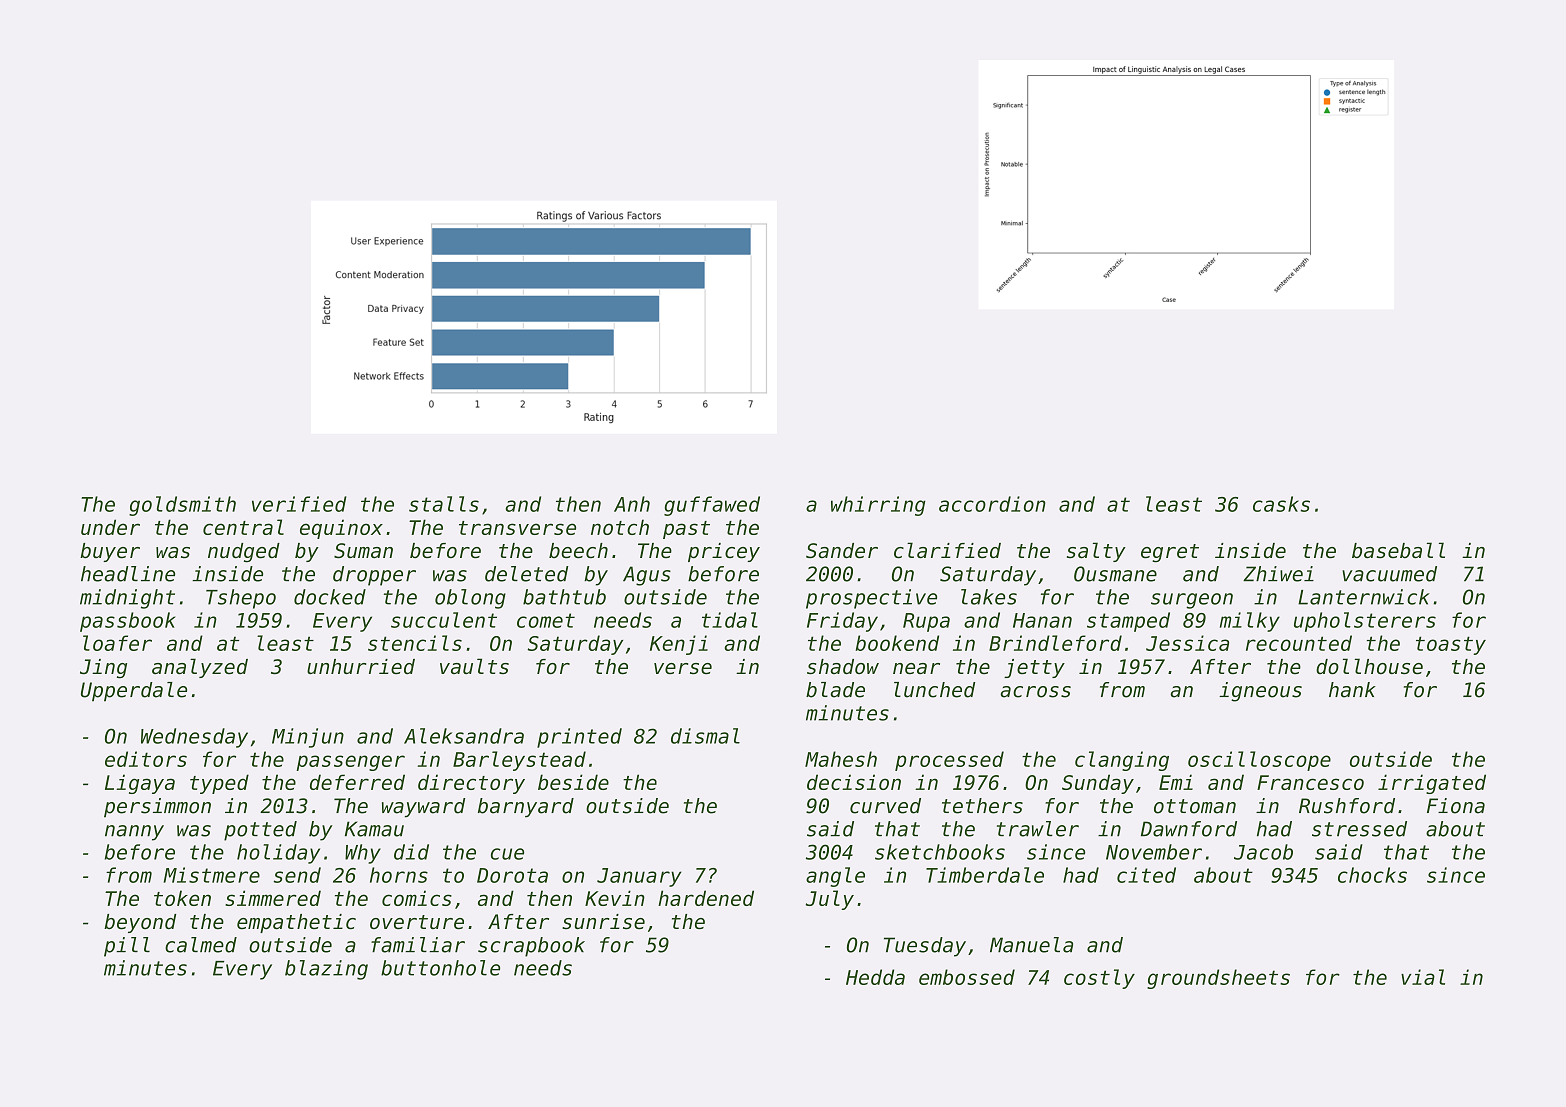 The image size is (1566, 1107). I want to click on embossed, so click(967, 977).
